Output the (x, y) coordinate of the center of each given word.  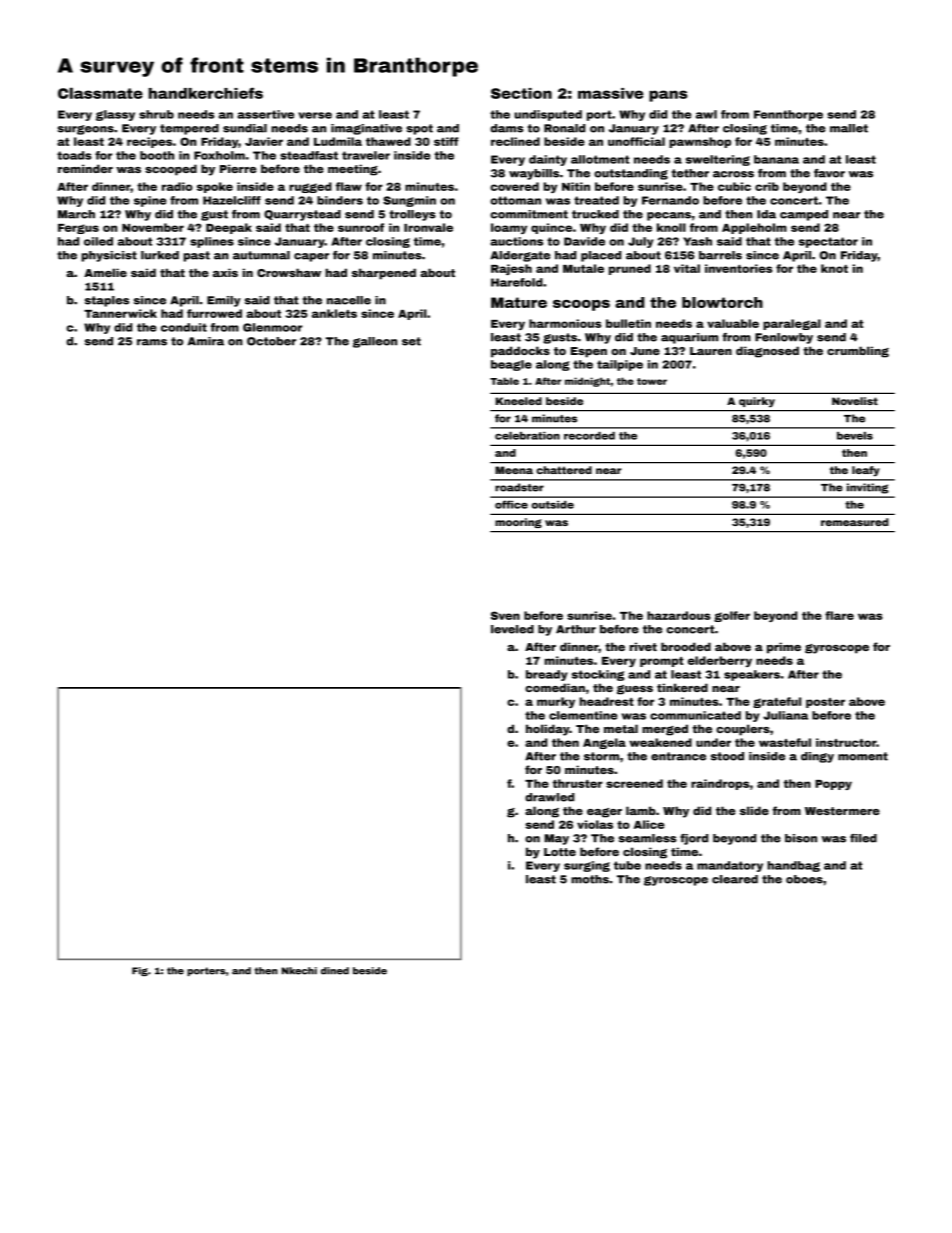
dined (335, 971)
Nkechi (299, 971)
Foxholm (219, 155)
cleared (735, 879)
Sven (505, 615)
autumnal (261, 255)
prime (784, 648)
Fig (140, 971)
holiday (547, 730)
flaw (349, 186)
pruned (630, 269)
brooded (686, 646)
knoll (671, 227)
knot (834, 268)
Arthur (576, 629)
